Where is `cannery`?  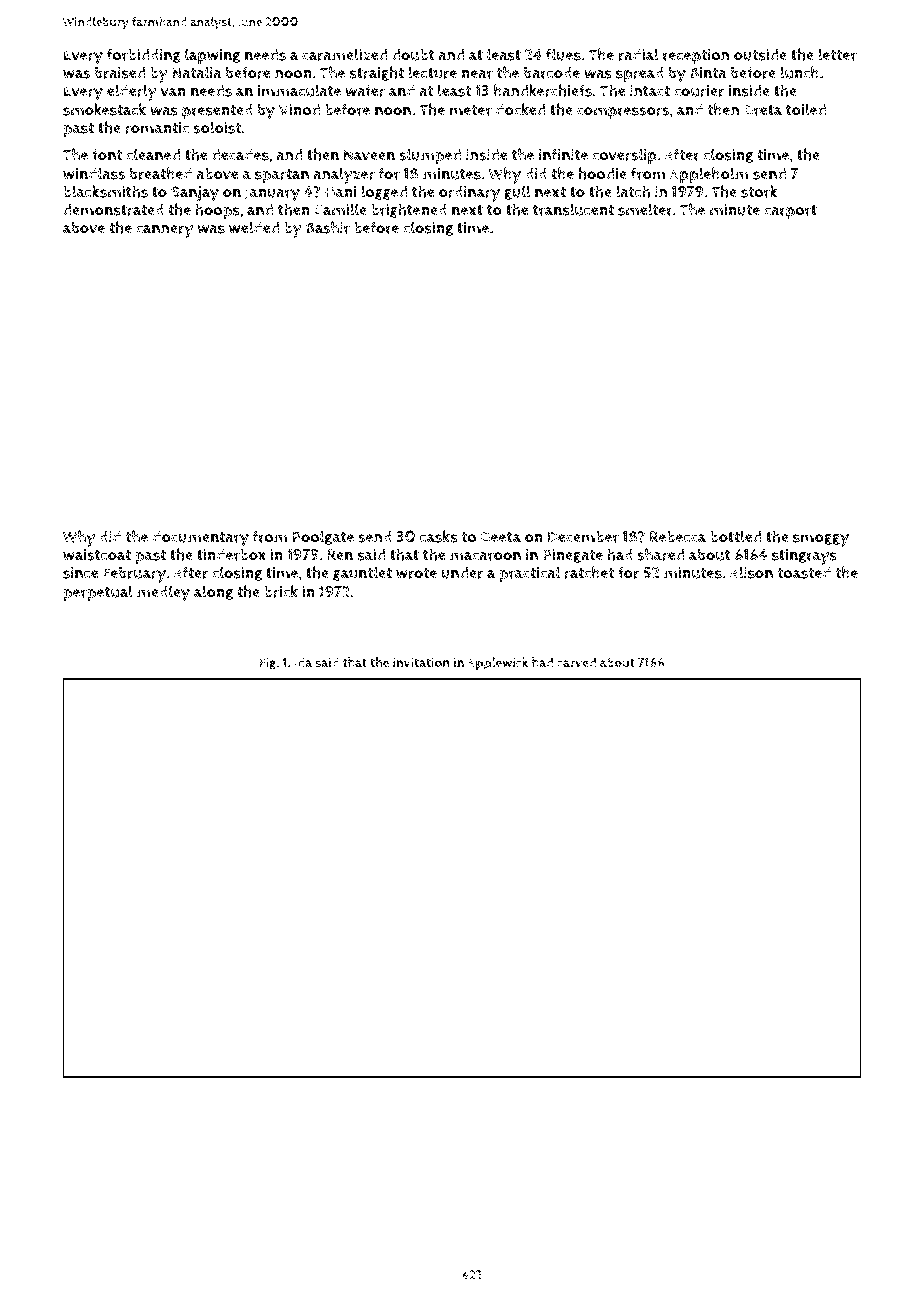
cannery is located at coordinates (164, 231).
